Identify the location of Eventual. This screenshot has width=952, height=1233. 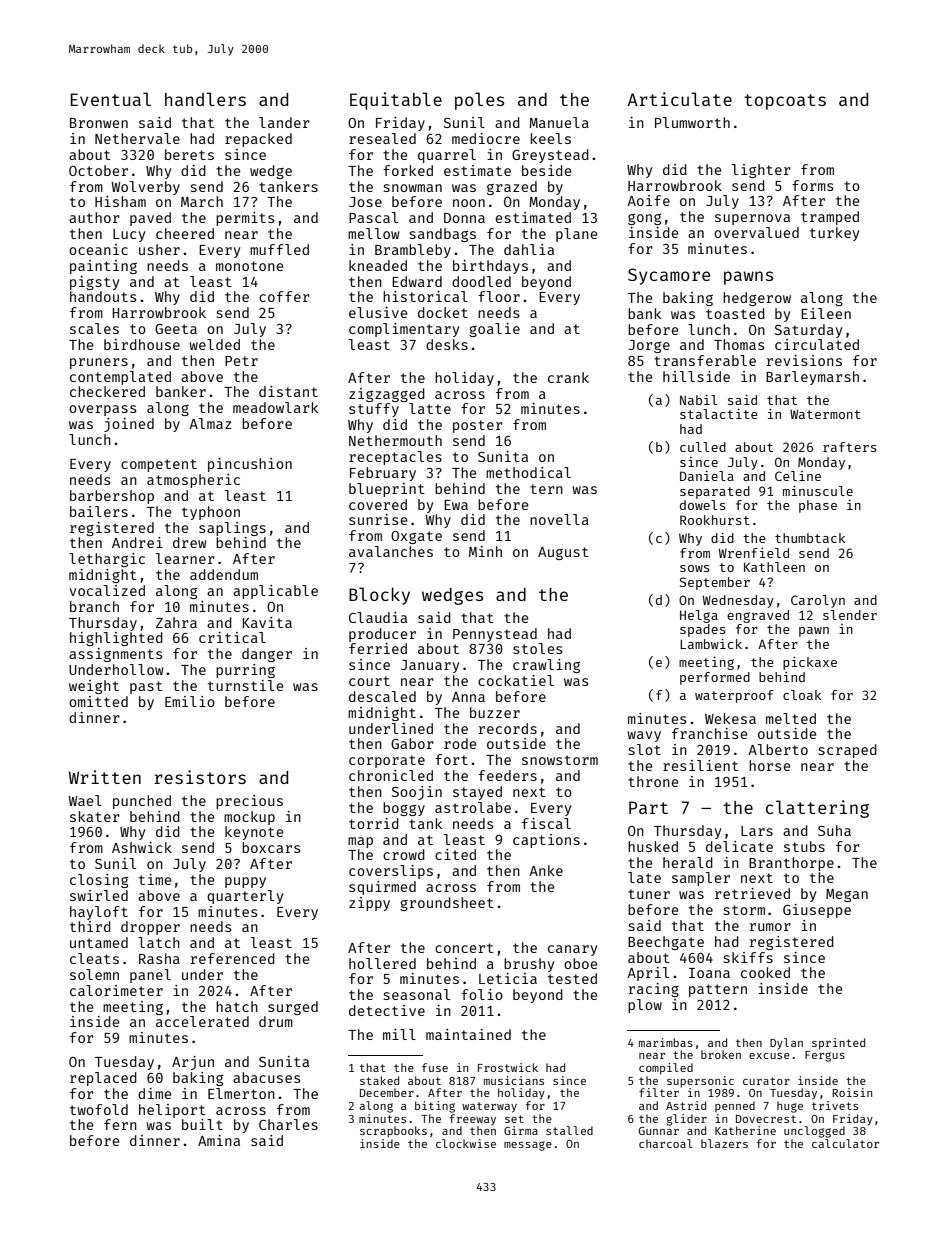
(111, 99).
